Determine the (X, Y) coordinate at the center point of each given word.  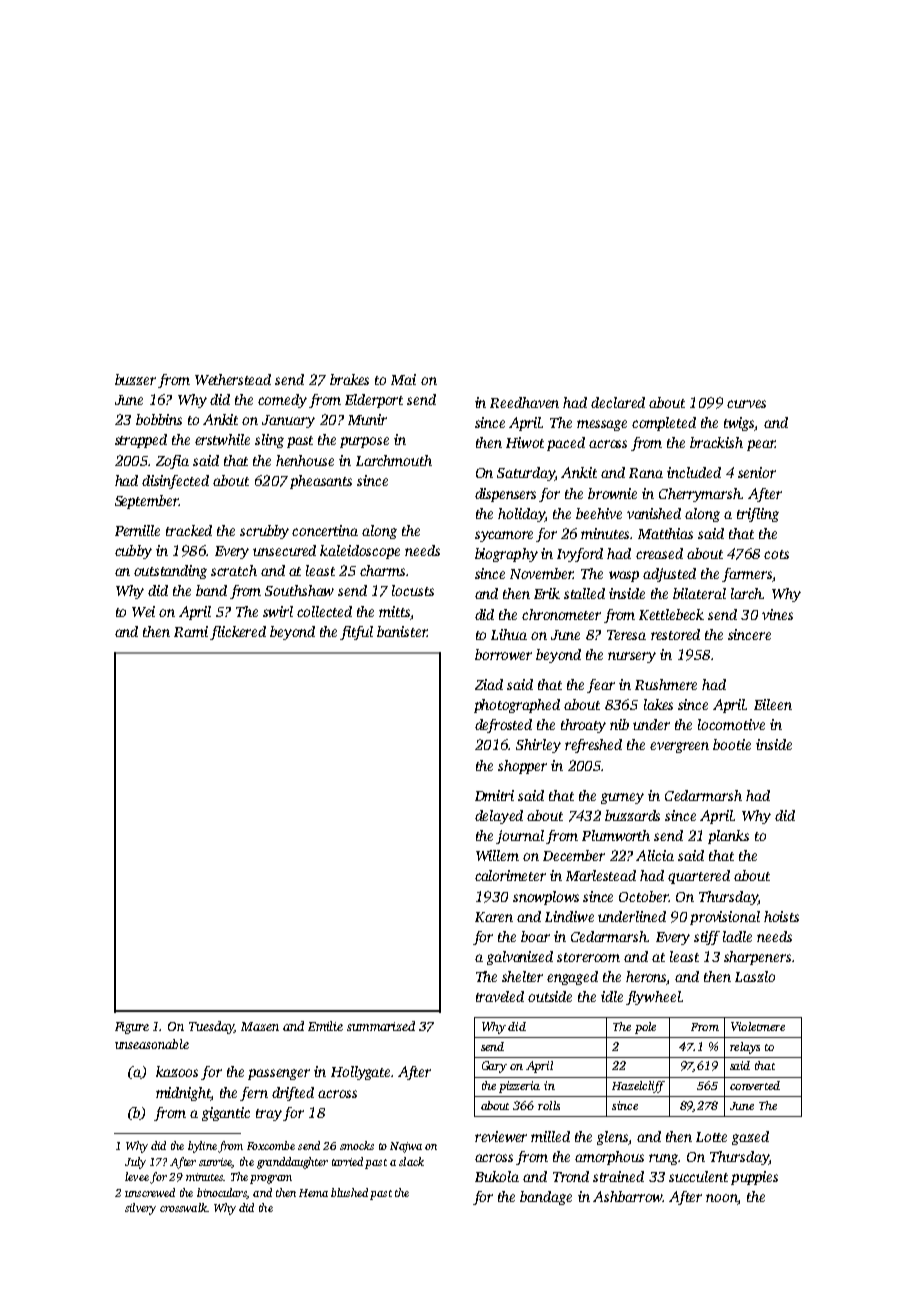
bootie (732, 744)
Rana (646, 473)
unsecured (284, 550)
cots (776, 554)
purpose (364, 442)
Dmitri (494, 795)
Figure (132, 1028)
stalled (584, 593)
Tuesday (212, 1027)
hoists (781, 916)
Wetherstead (233, 379)
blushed (349, 1192)
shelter (522, 976)
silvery (140, 1209)
